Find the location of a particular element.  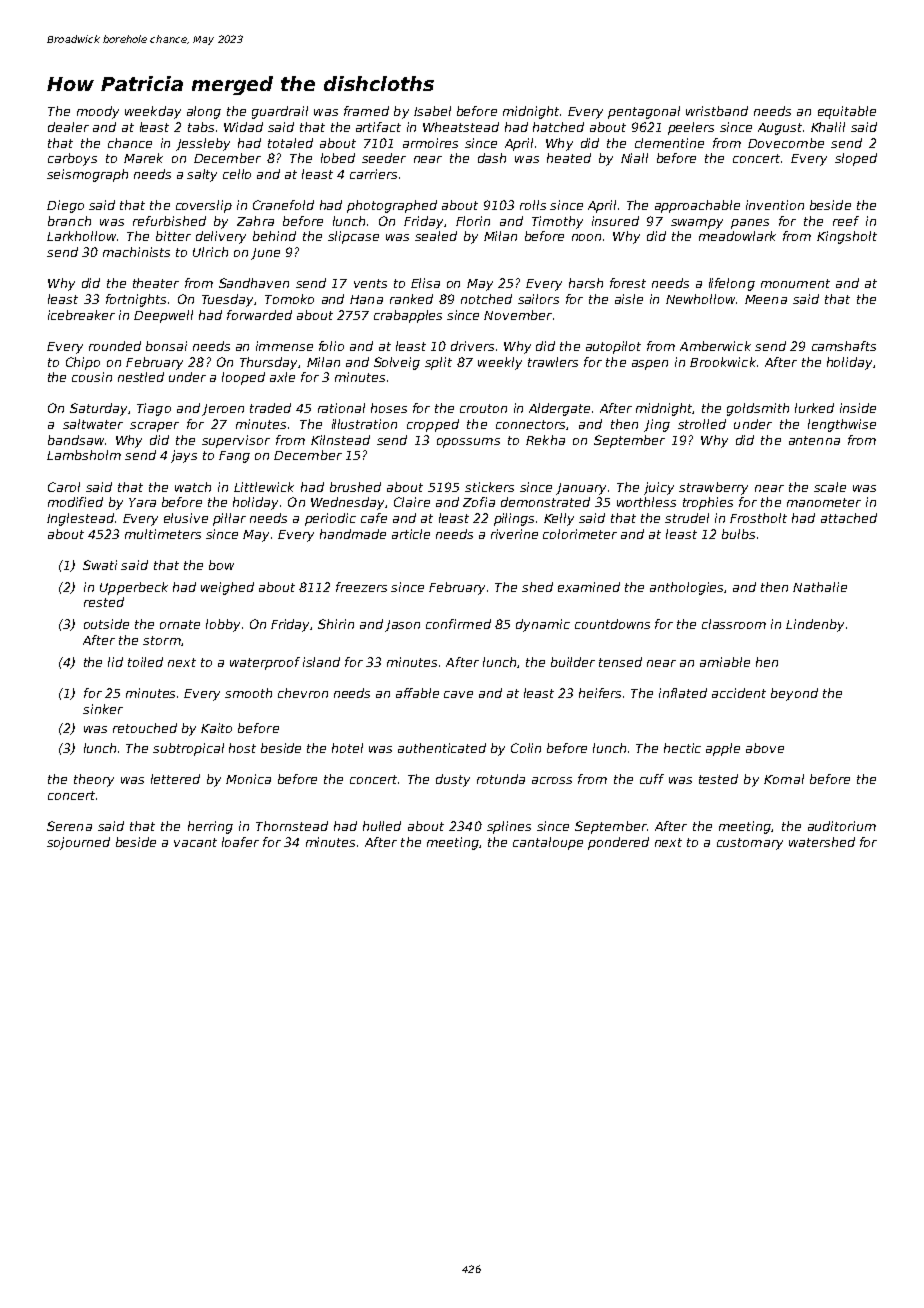

icebreaker is located at coordinates (81, 315).
